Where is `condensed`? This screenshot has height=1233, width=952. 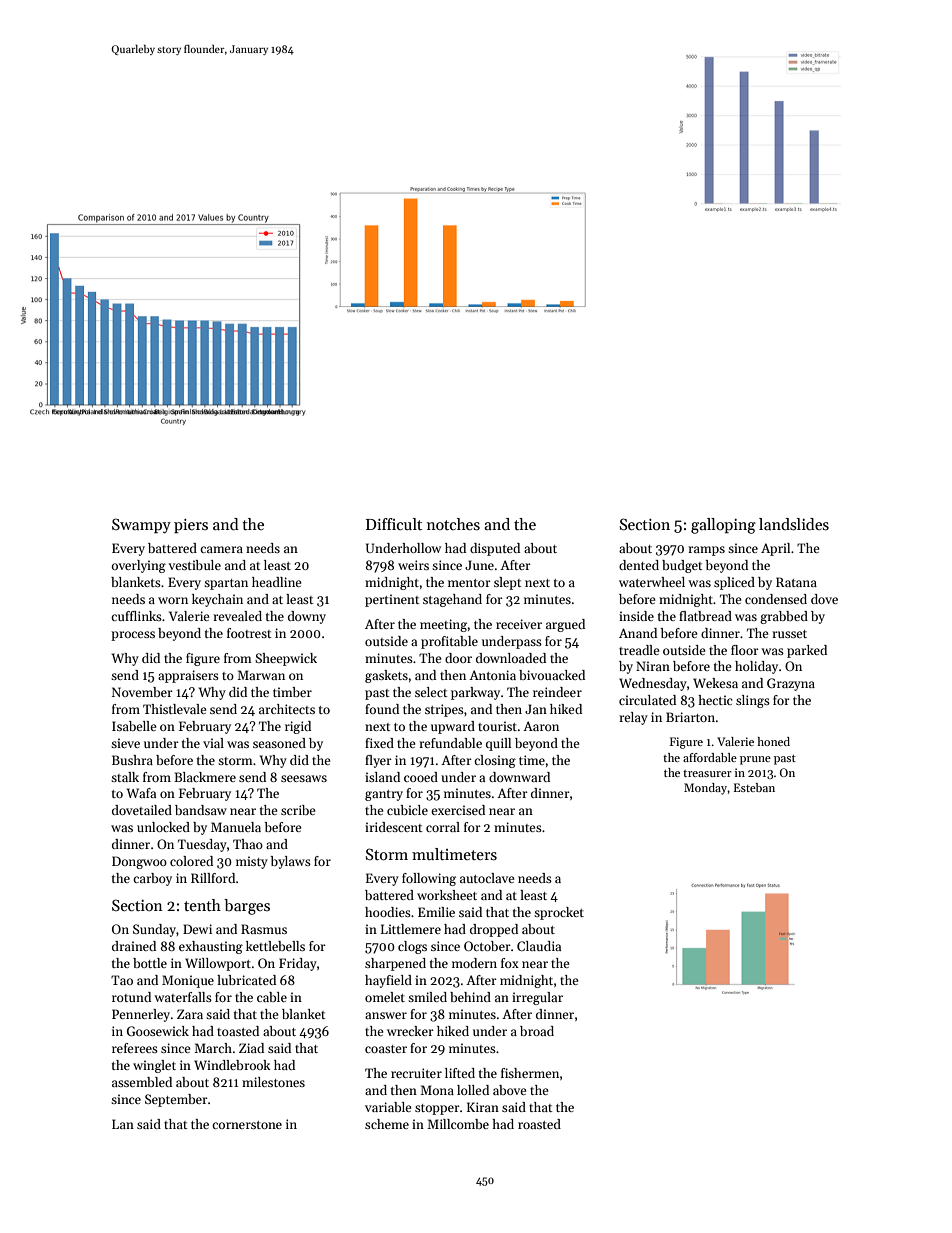 condensed is located at coordinates (776, 599).
